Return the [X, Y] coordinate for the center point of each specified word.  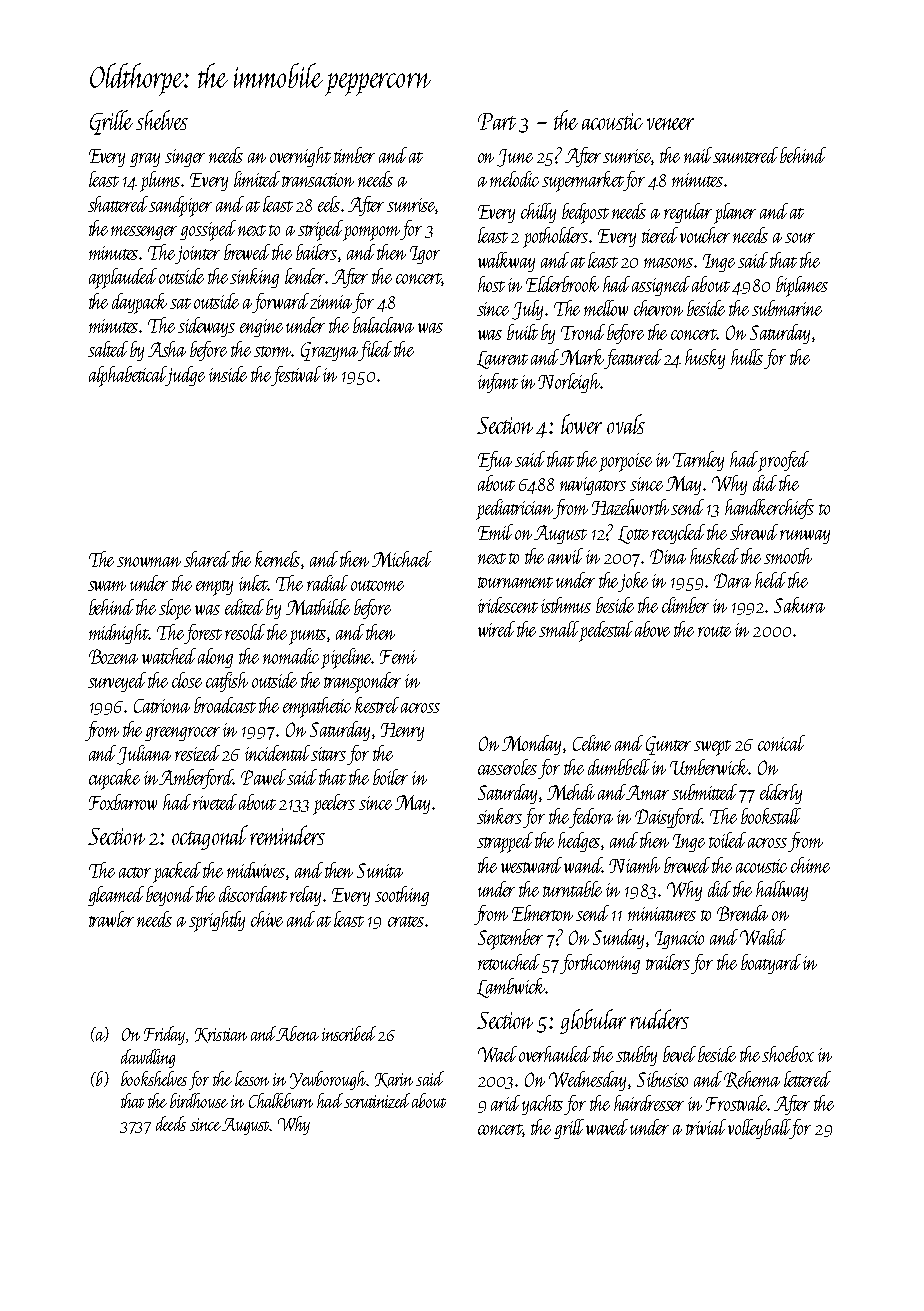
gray [145, 160]
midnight [119, 634]
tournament [515, 582]
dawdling [148, 1058]
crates [406, 921]
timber [354, 155]
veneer [670, 124]
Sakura [799, 605]
